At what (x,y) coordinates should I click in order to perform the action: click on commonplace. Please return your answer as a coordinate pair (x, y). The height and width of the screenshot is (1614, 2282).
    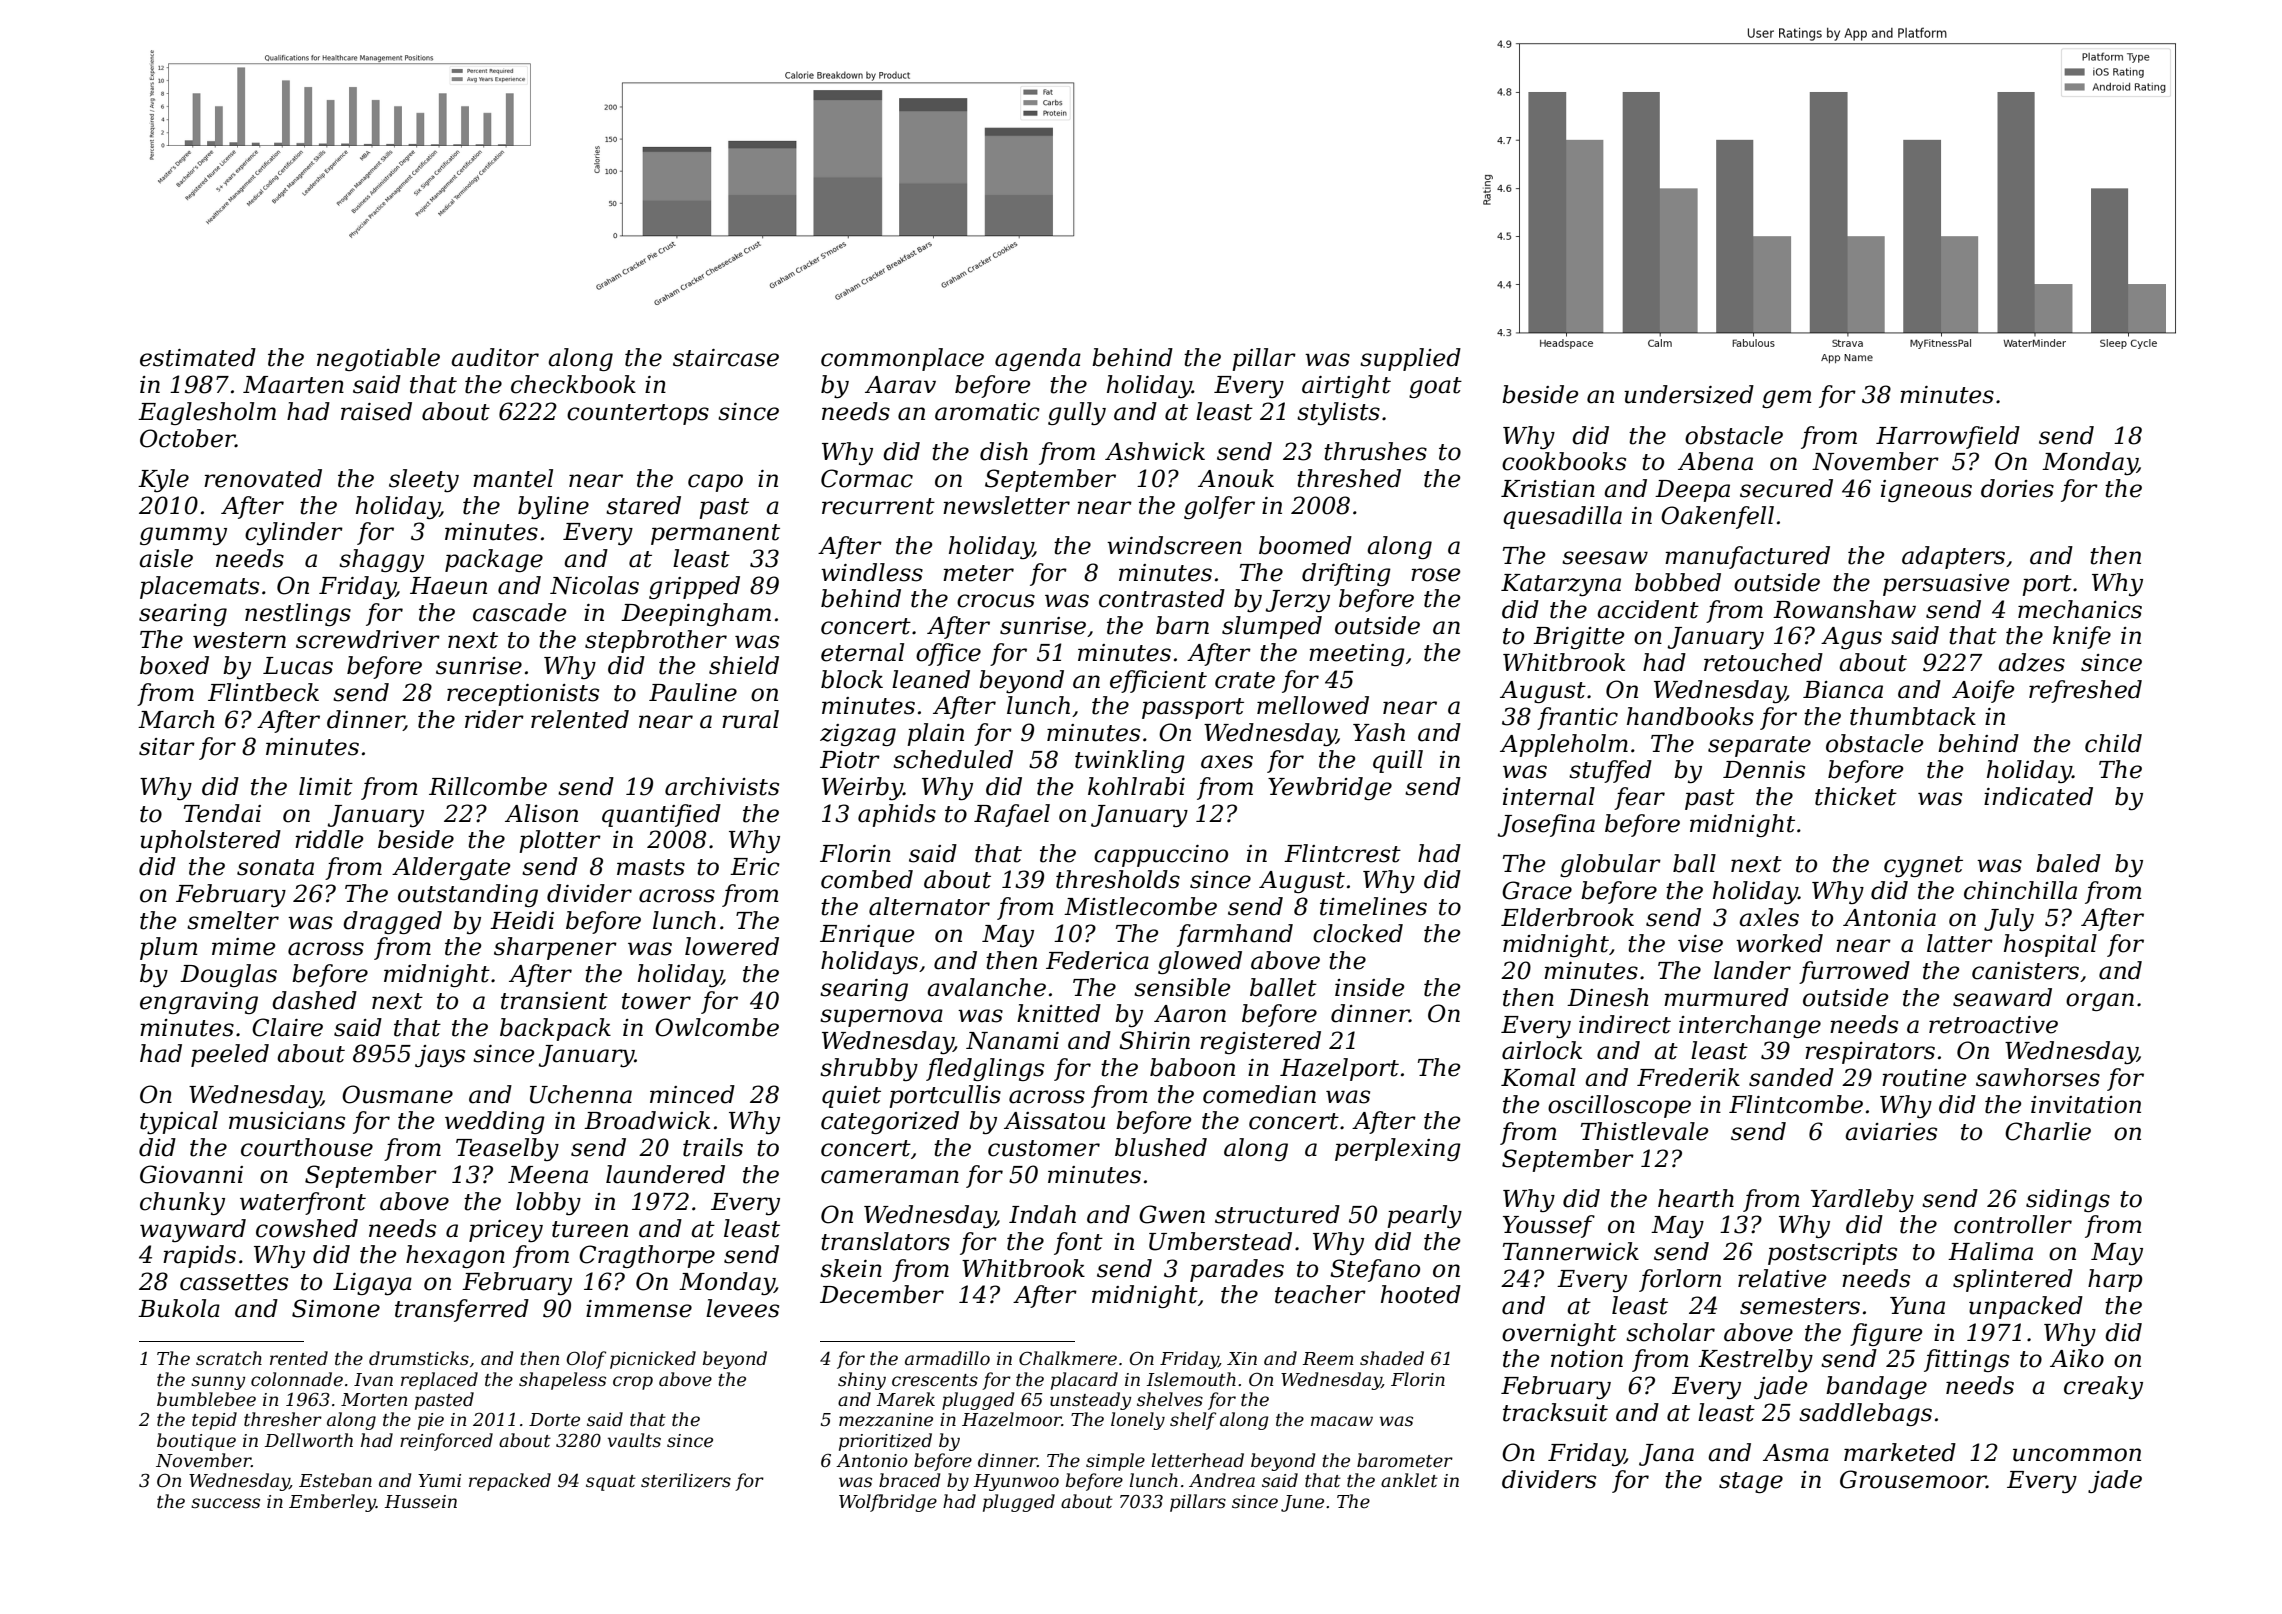
    Looking at the image, I should click on (902, 359).
